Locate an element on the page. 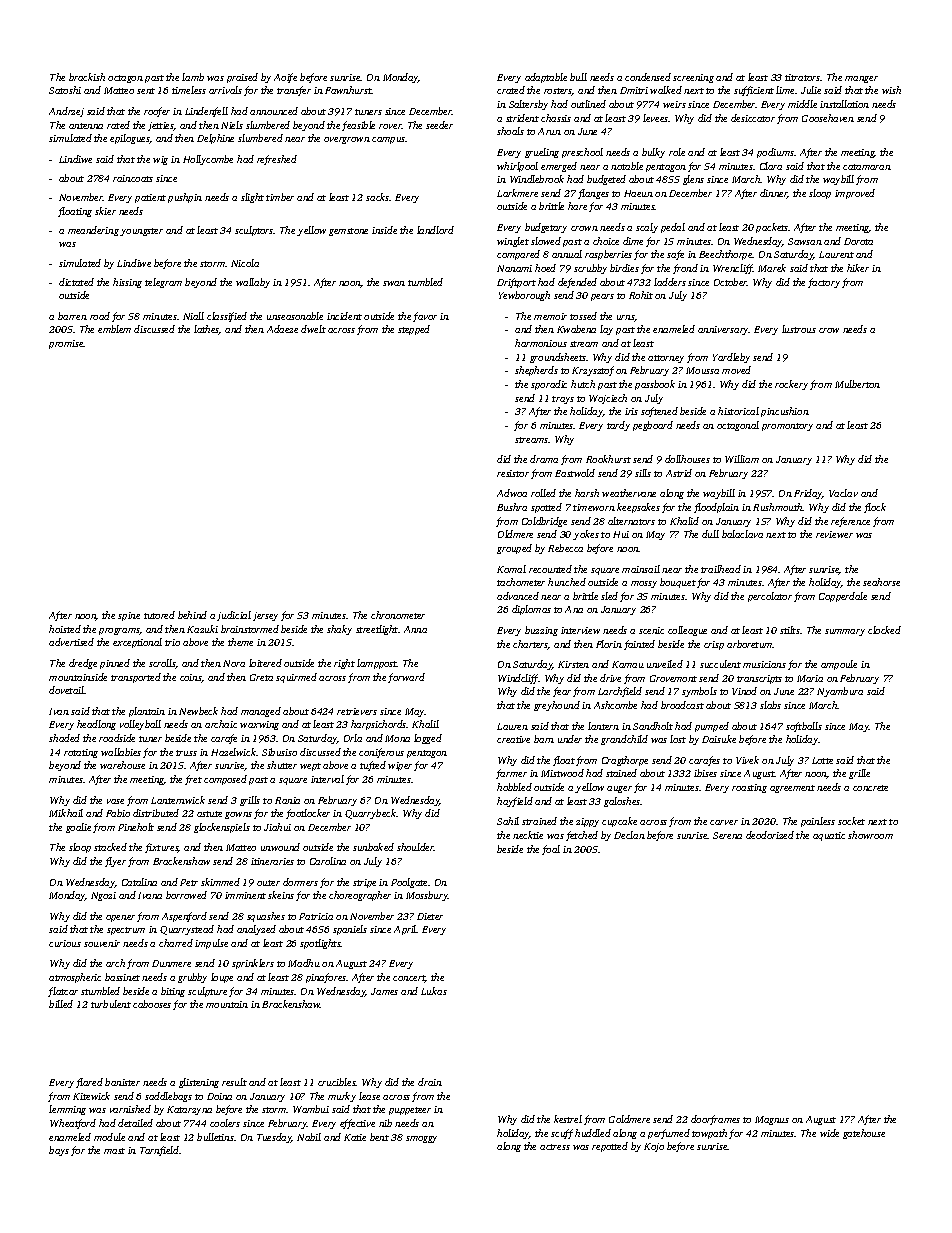 This page has height=1233, width=952. adaptable is located at coordinates (546, 78).
